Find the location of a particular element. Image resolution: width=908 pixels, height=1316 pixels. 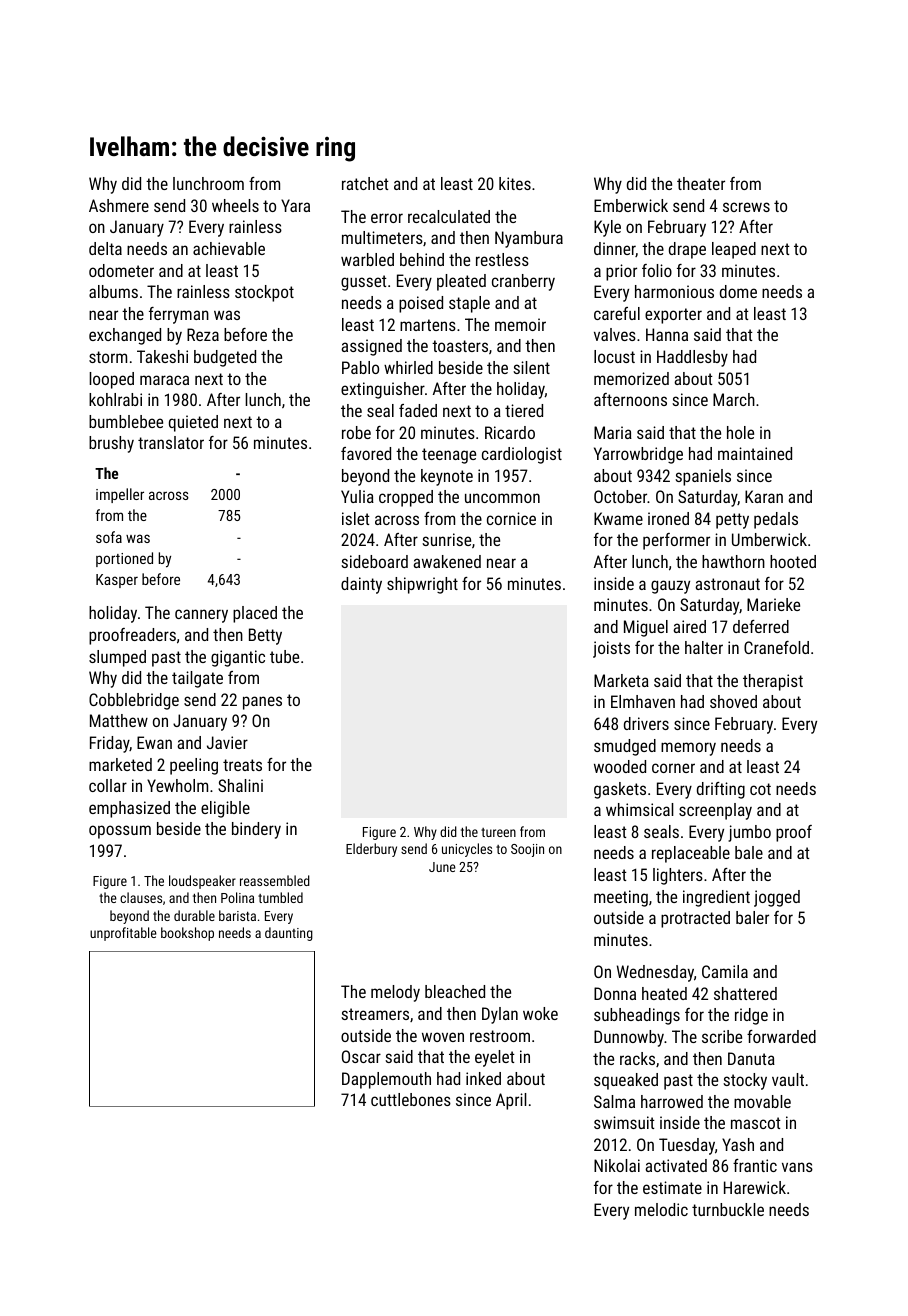

Ashmere is located at coordinates (119, 205).
